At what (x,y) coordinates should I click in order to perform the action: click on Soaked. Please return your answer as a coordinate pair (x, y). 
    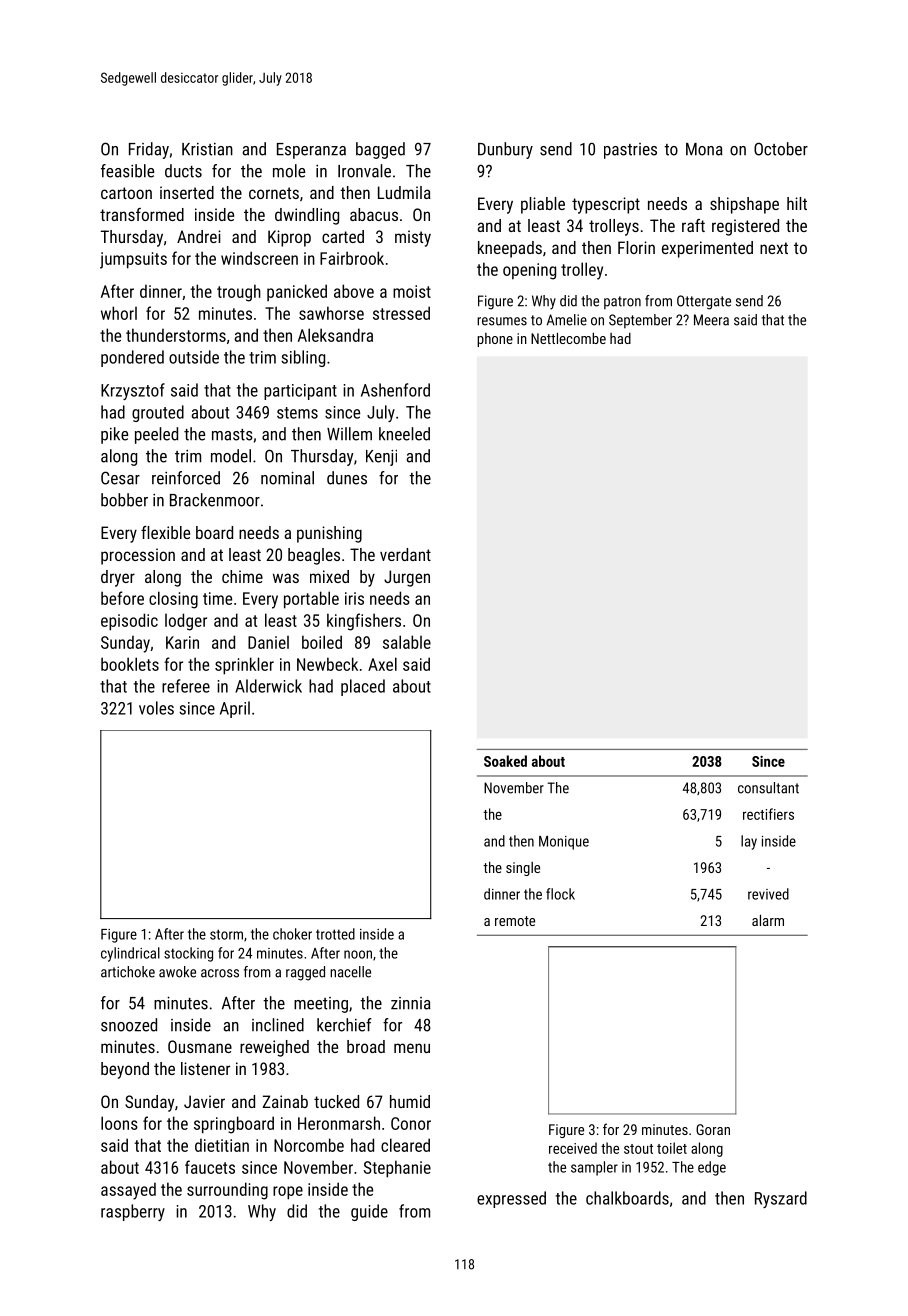
    Looking at the image, I should click on (505, 761).
